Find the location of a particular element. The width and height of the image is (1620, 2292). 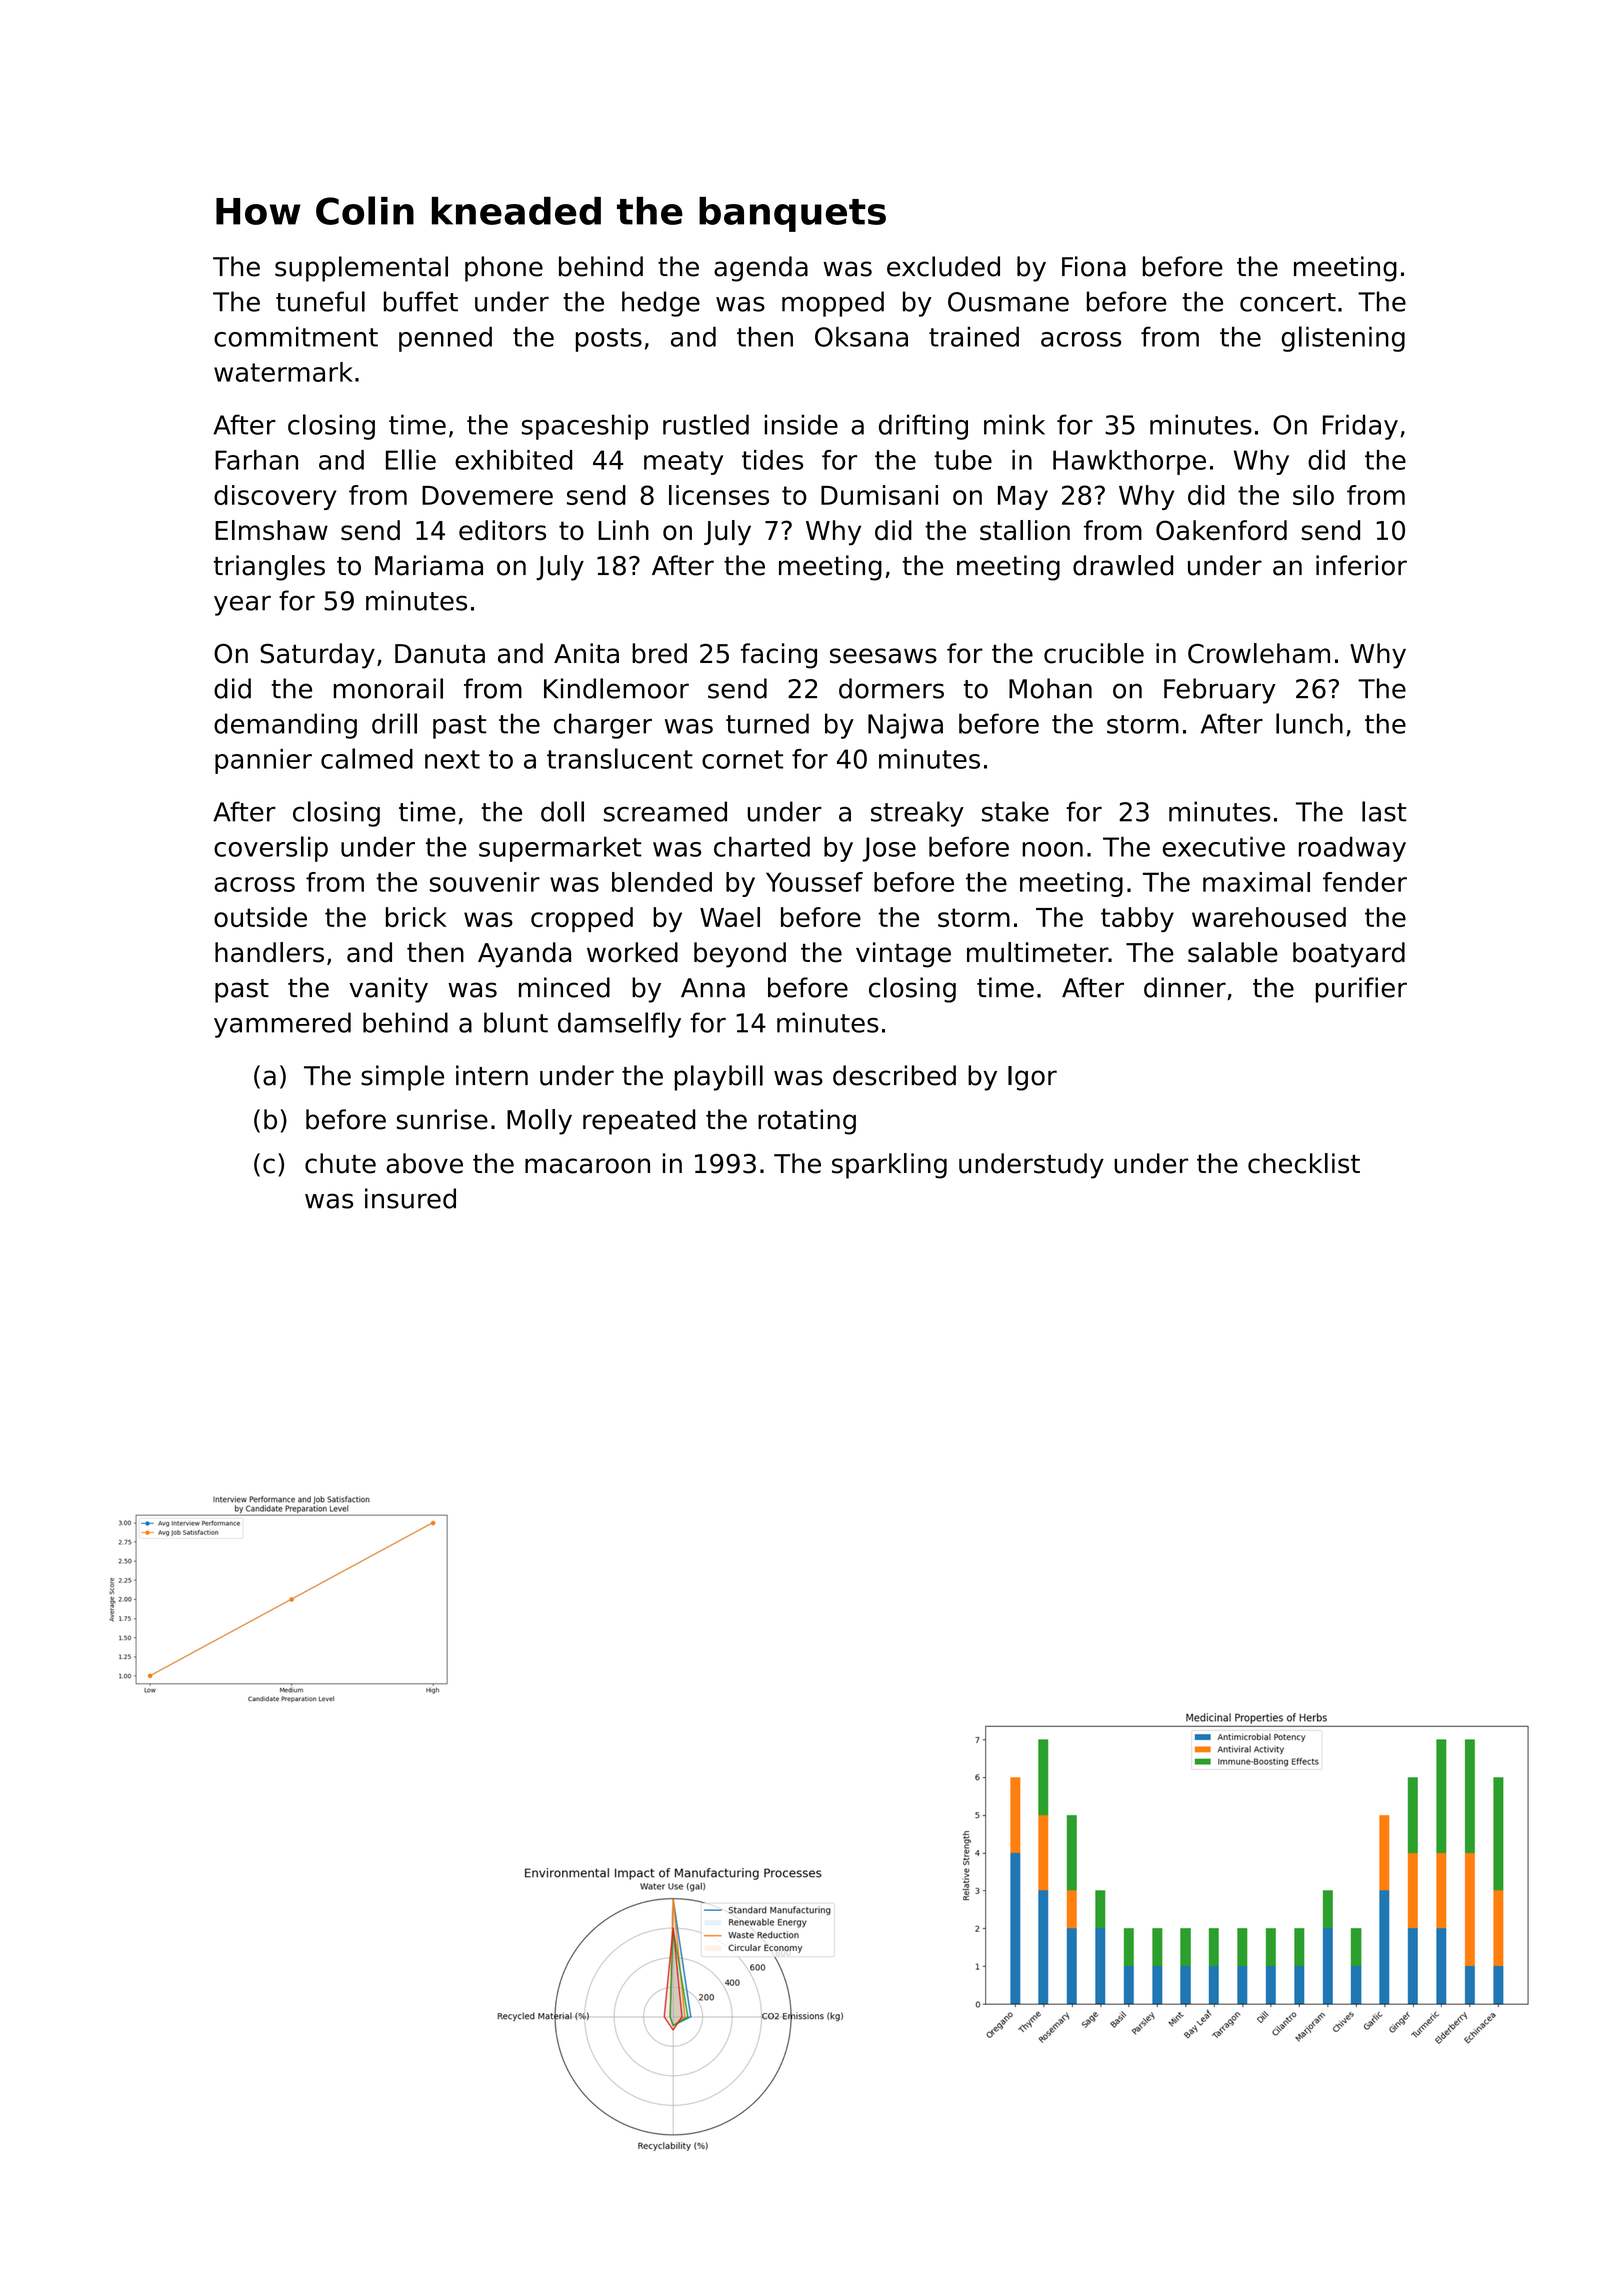

dinner is located at coordinates (1185, 987).
